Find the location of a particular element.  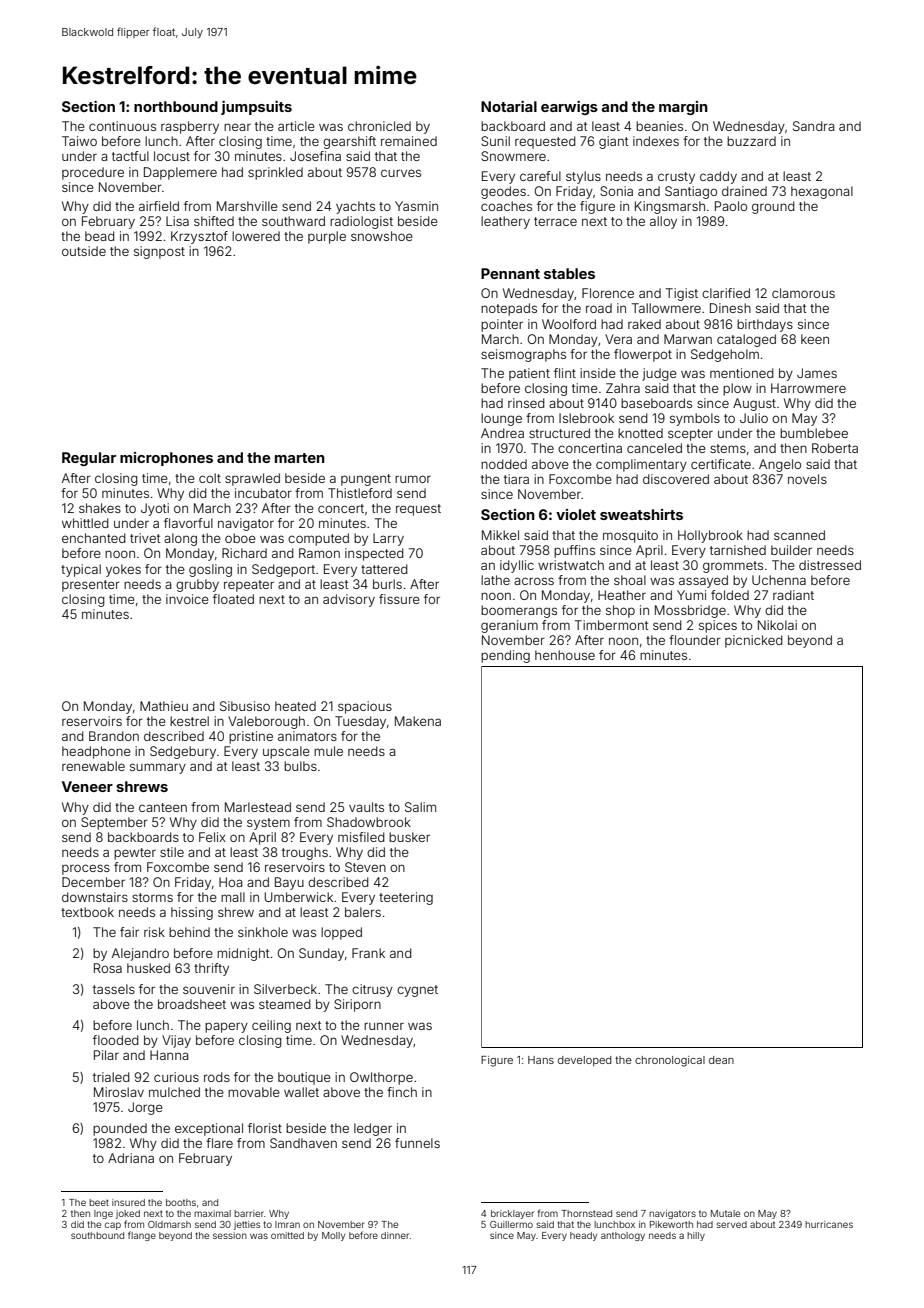

along is located at coordinates (180, 539).
